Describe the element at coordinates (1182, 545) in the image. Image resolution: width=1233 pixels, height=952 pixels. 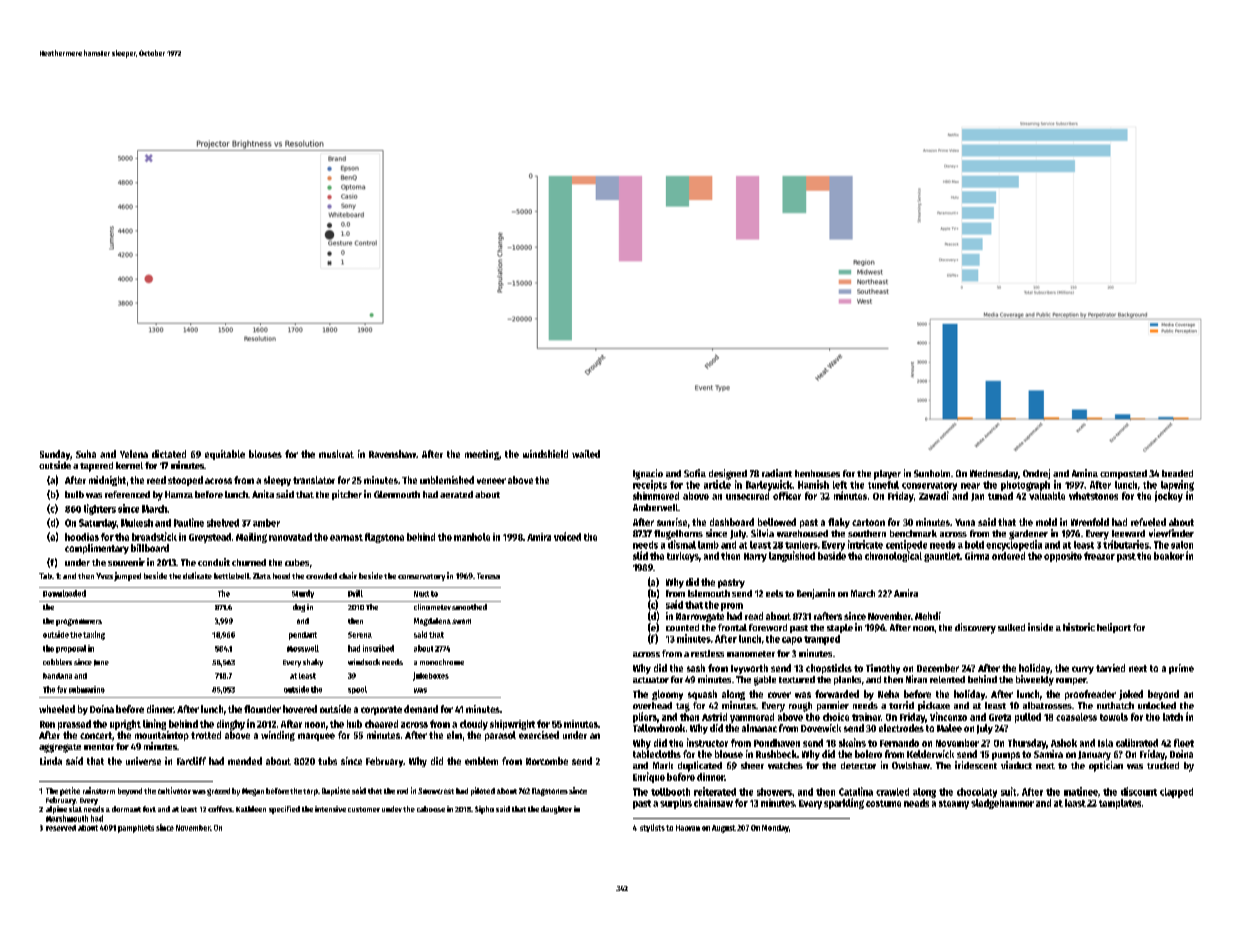
I see `salon` at that location.
